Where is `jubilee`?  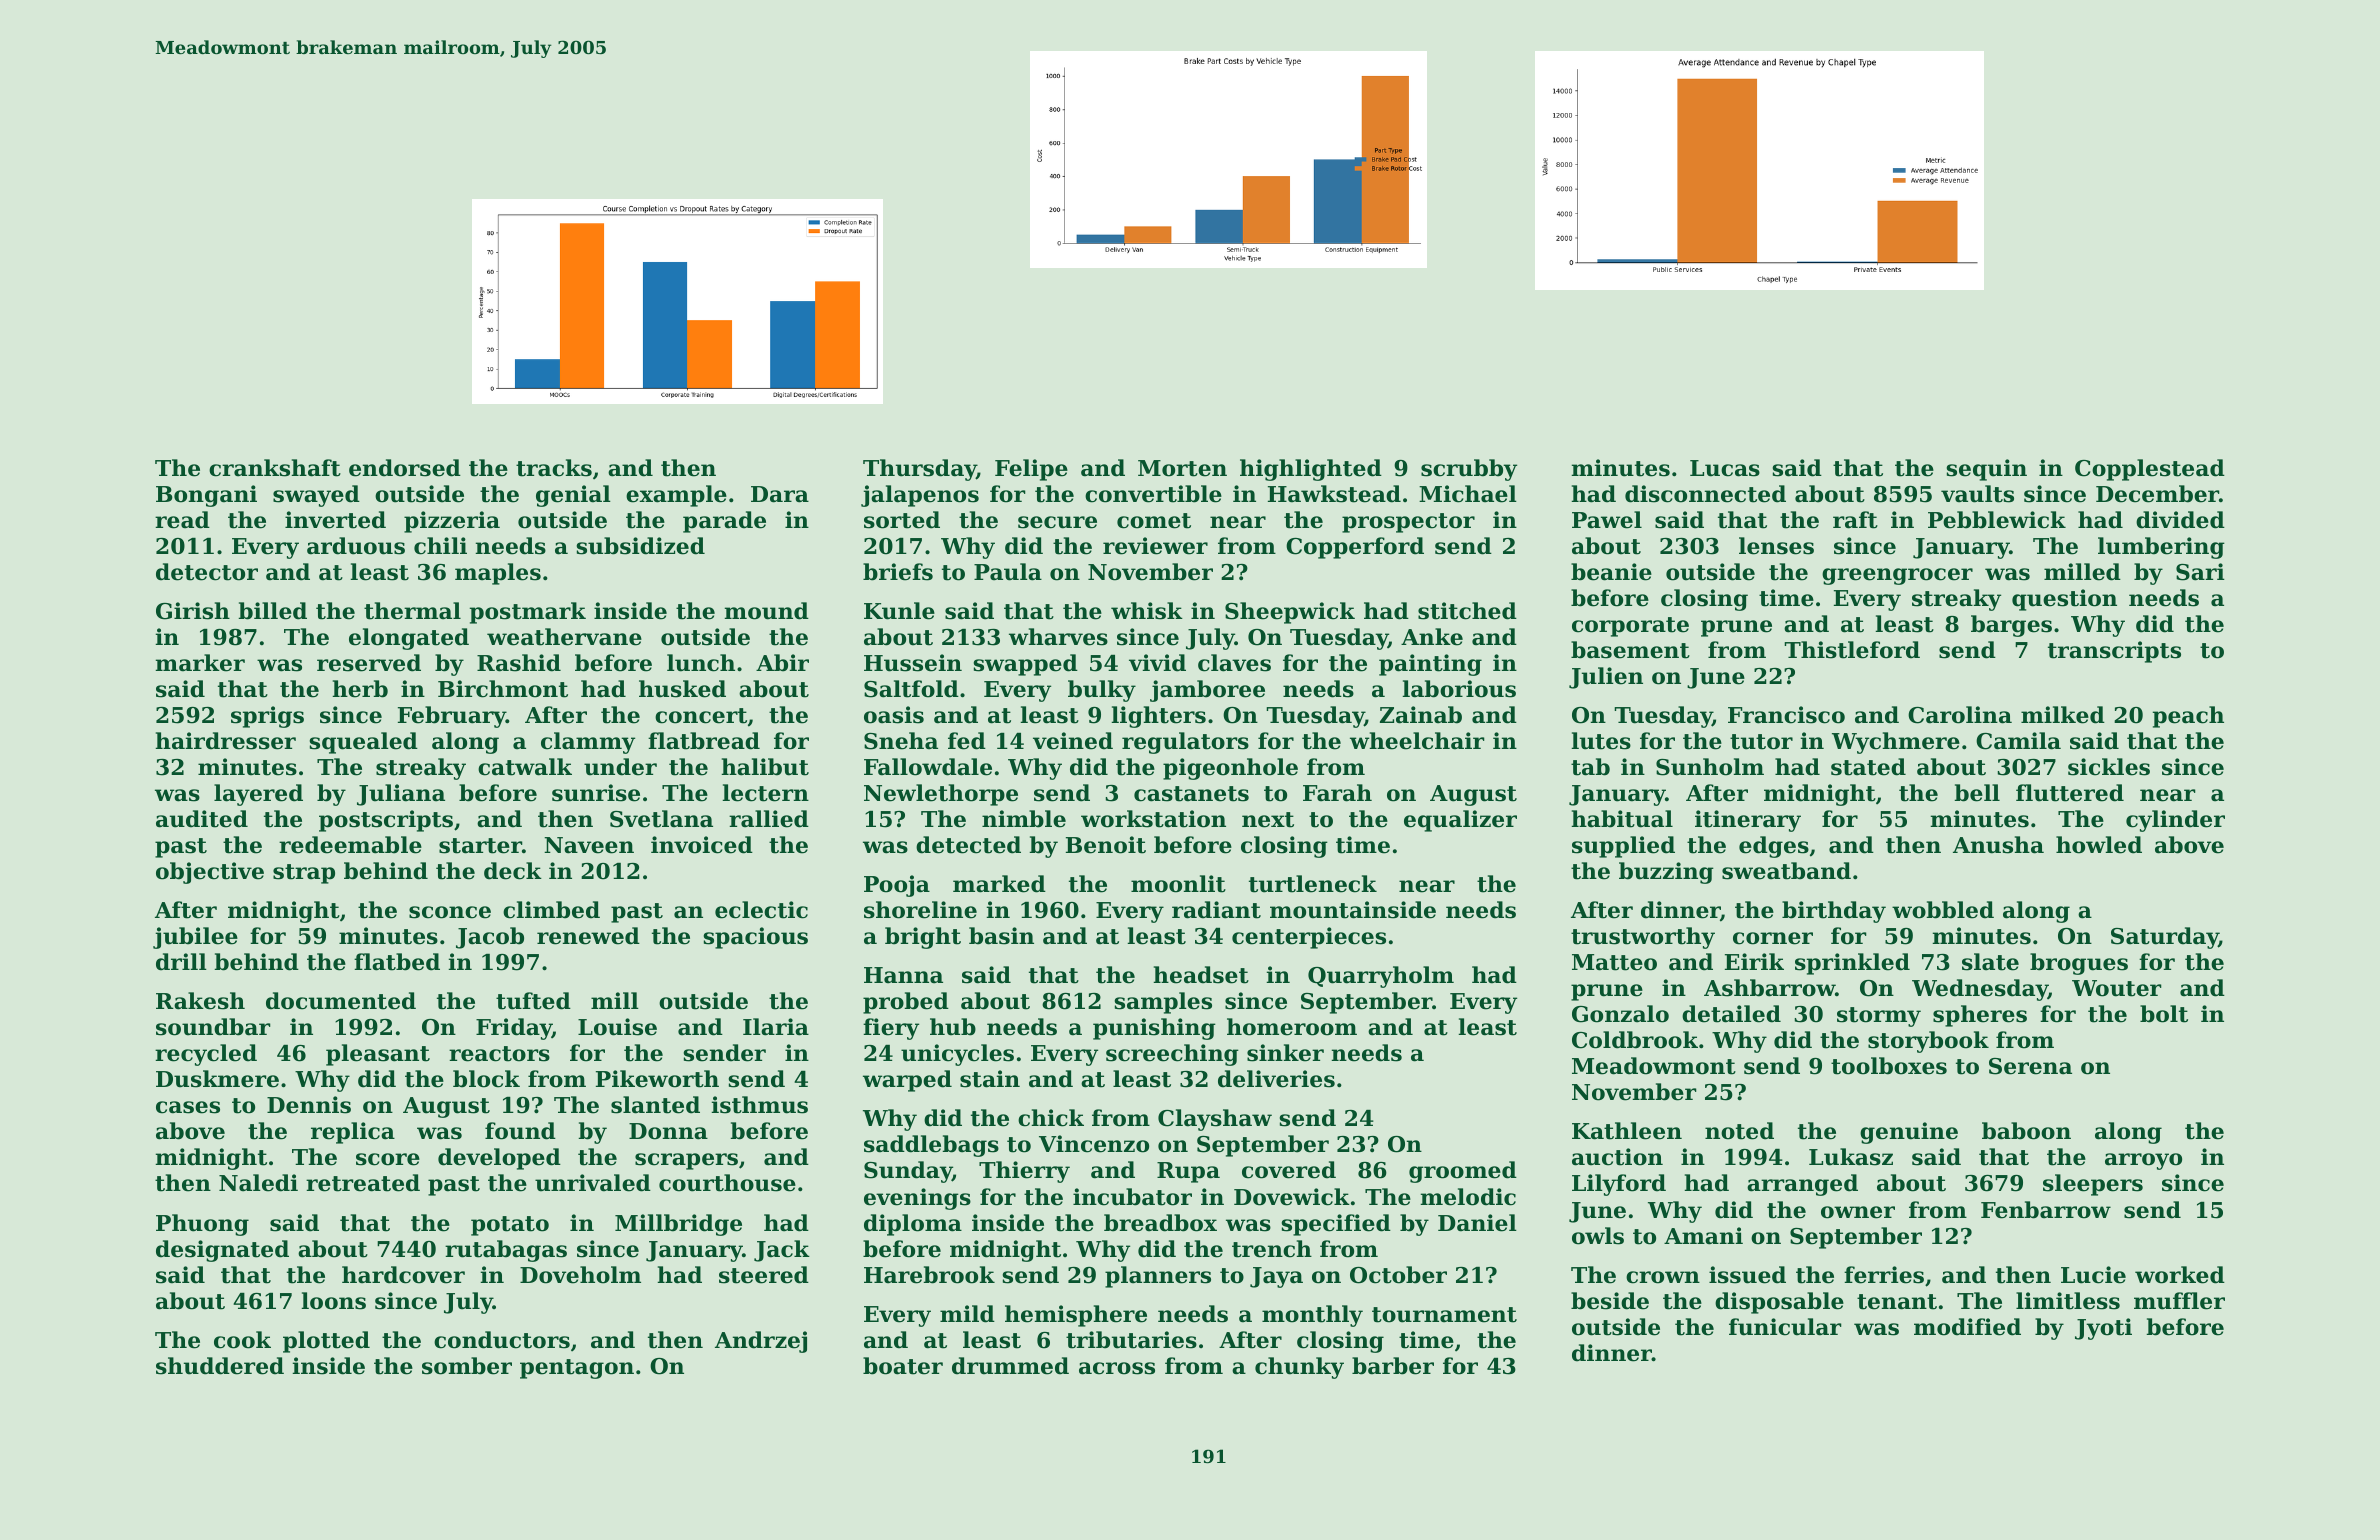
jubilee is located at coordinates (195, 938).
